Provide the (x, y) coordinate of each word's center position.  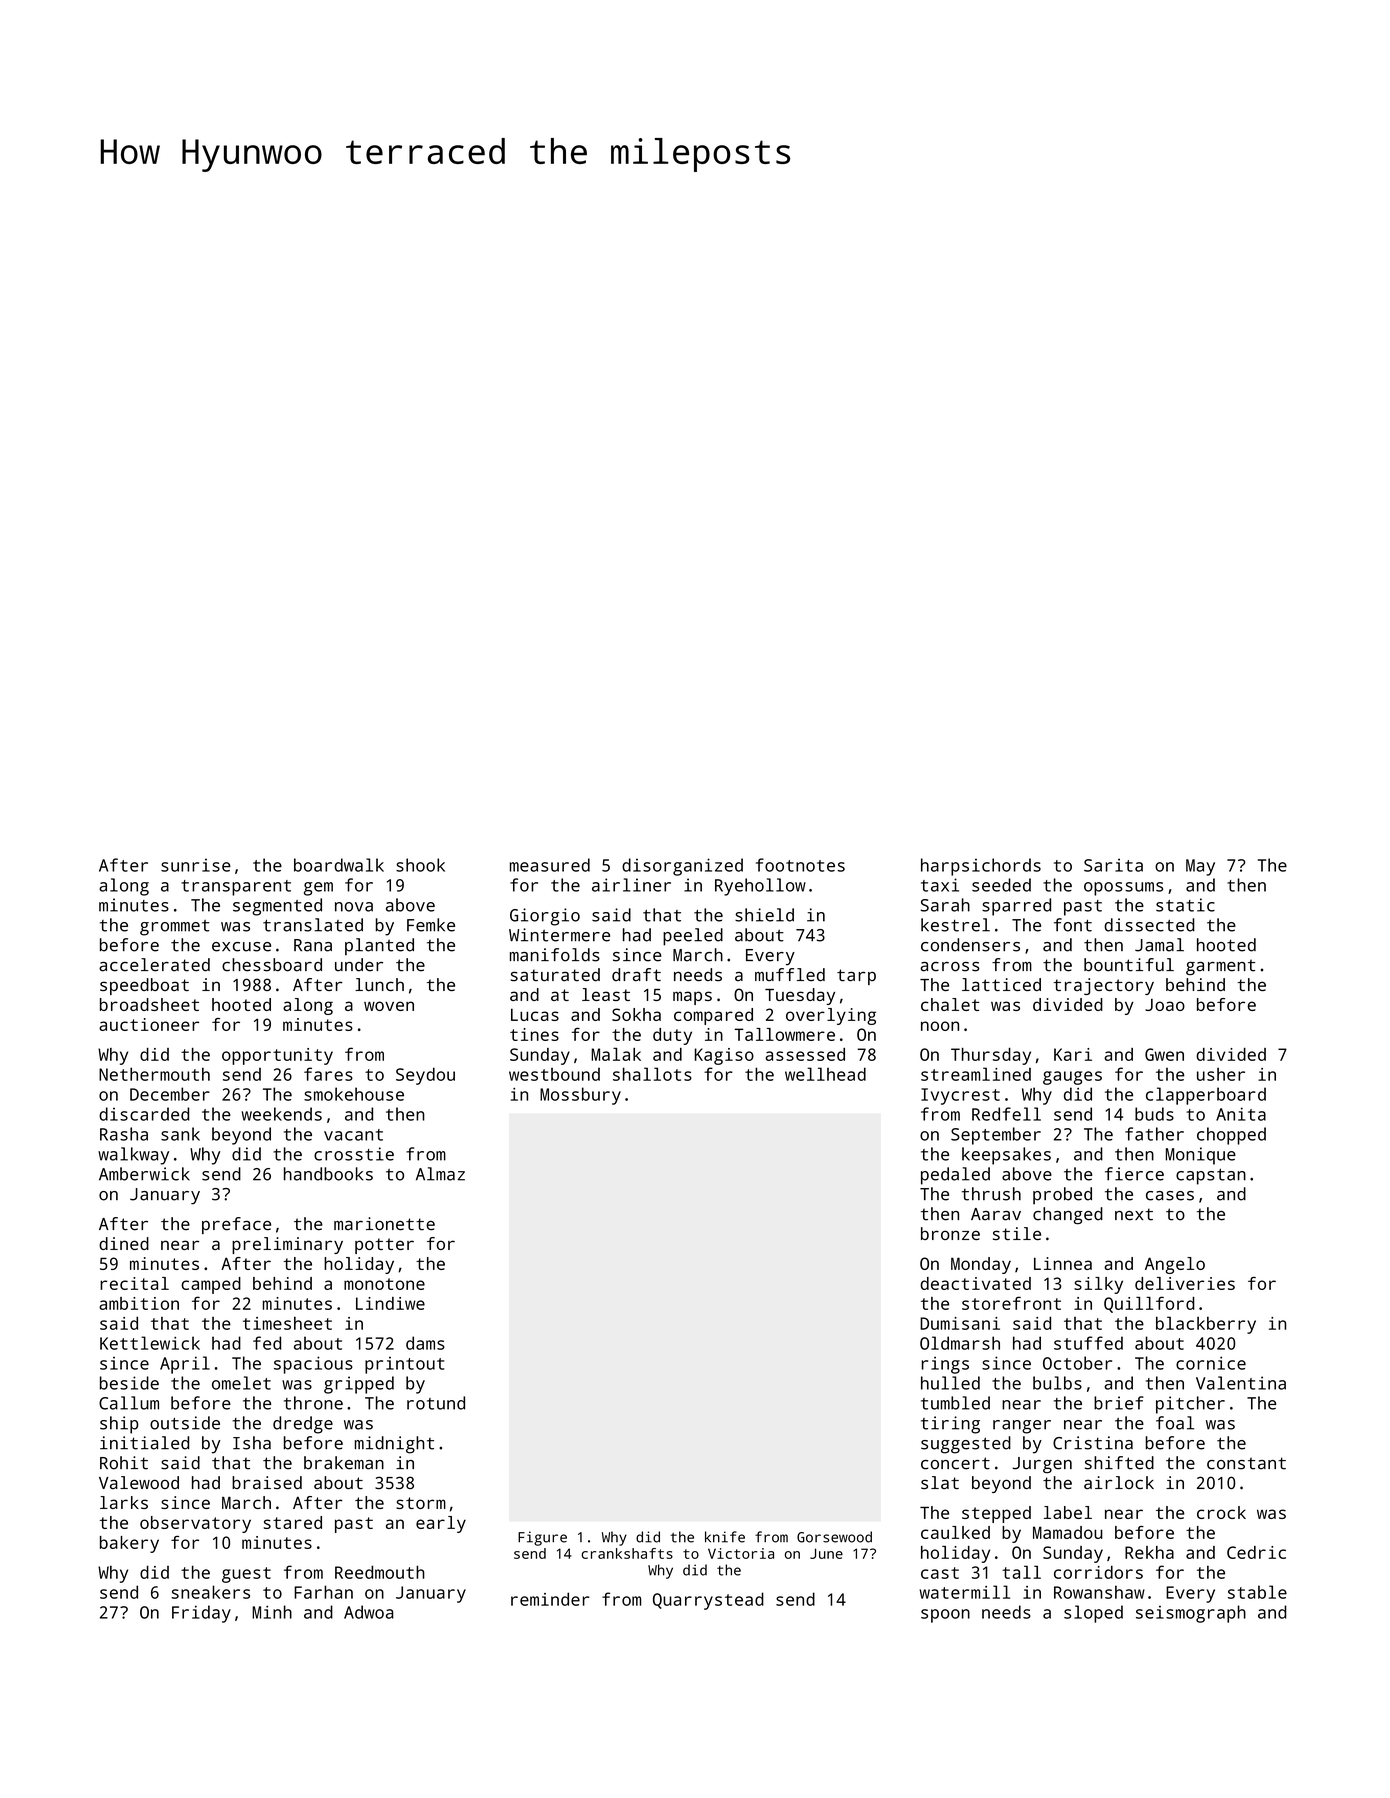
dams (425, 1343)
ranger (1022, 1427)
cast (940, 1573)
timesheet (287, 1323)
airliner (631, 885)
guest (246, 1575)
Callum (129, 1403)
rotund (436, 1403)
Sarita (1113, 865)
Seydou (425, 1076)
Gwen (1164, 1054)
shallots (652, 1074)
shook (420, 865)
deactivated (975, 1283)
